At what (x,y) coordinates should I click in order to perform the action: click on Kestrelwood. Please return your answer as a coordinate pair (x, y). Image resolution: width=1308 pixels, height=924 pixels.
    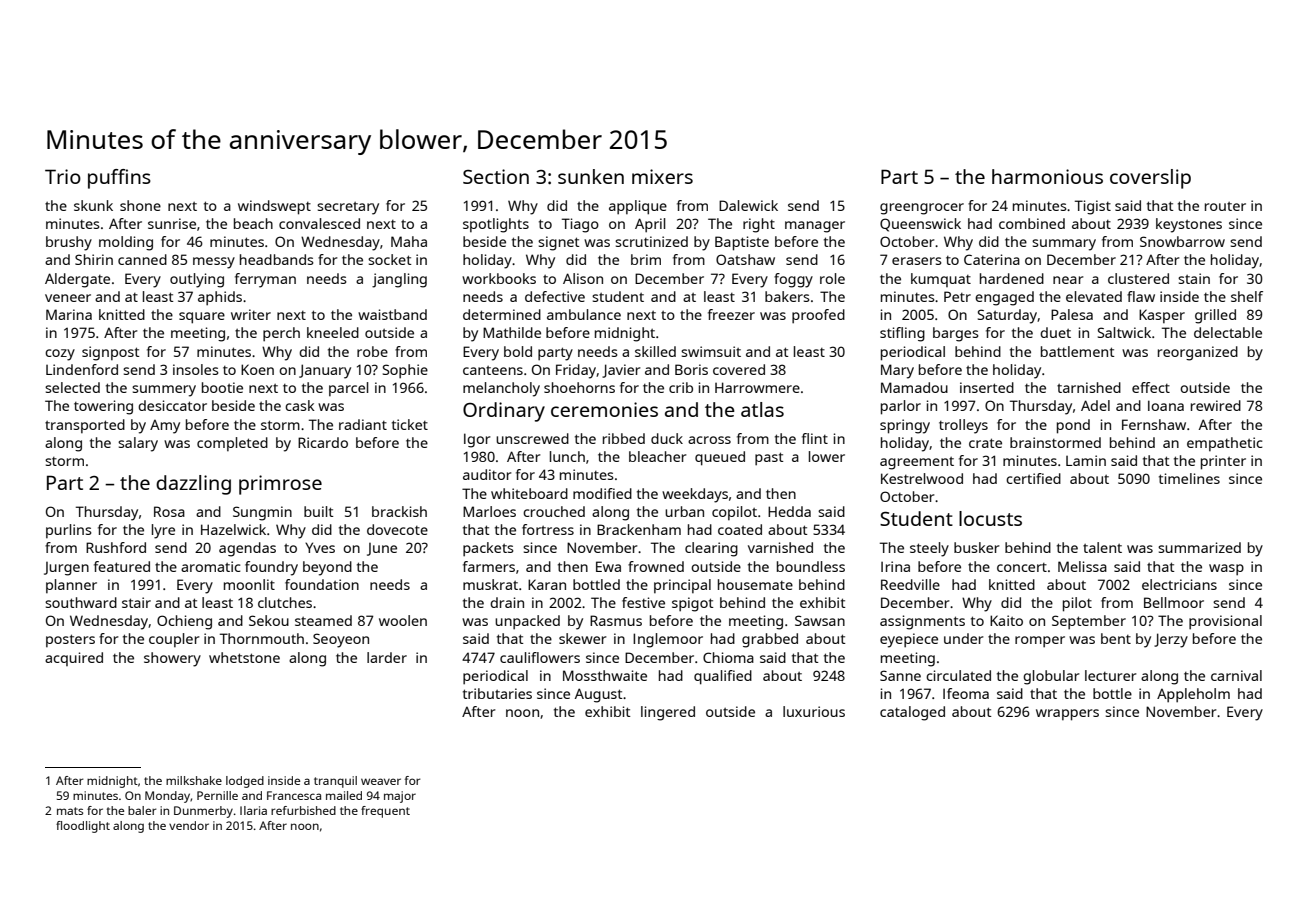
    Looking at the image, I should click on (922, 478).
